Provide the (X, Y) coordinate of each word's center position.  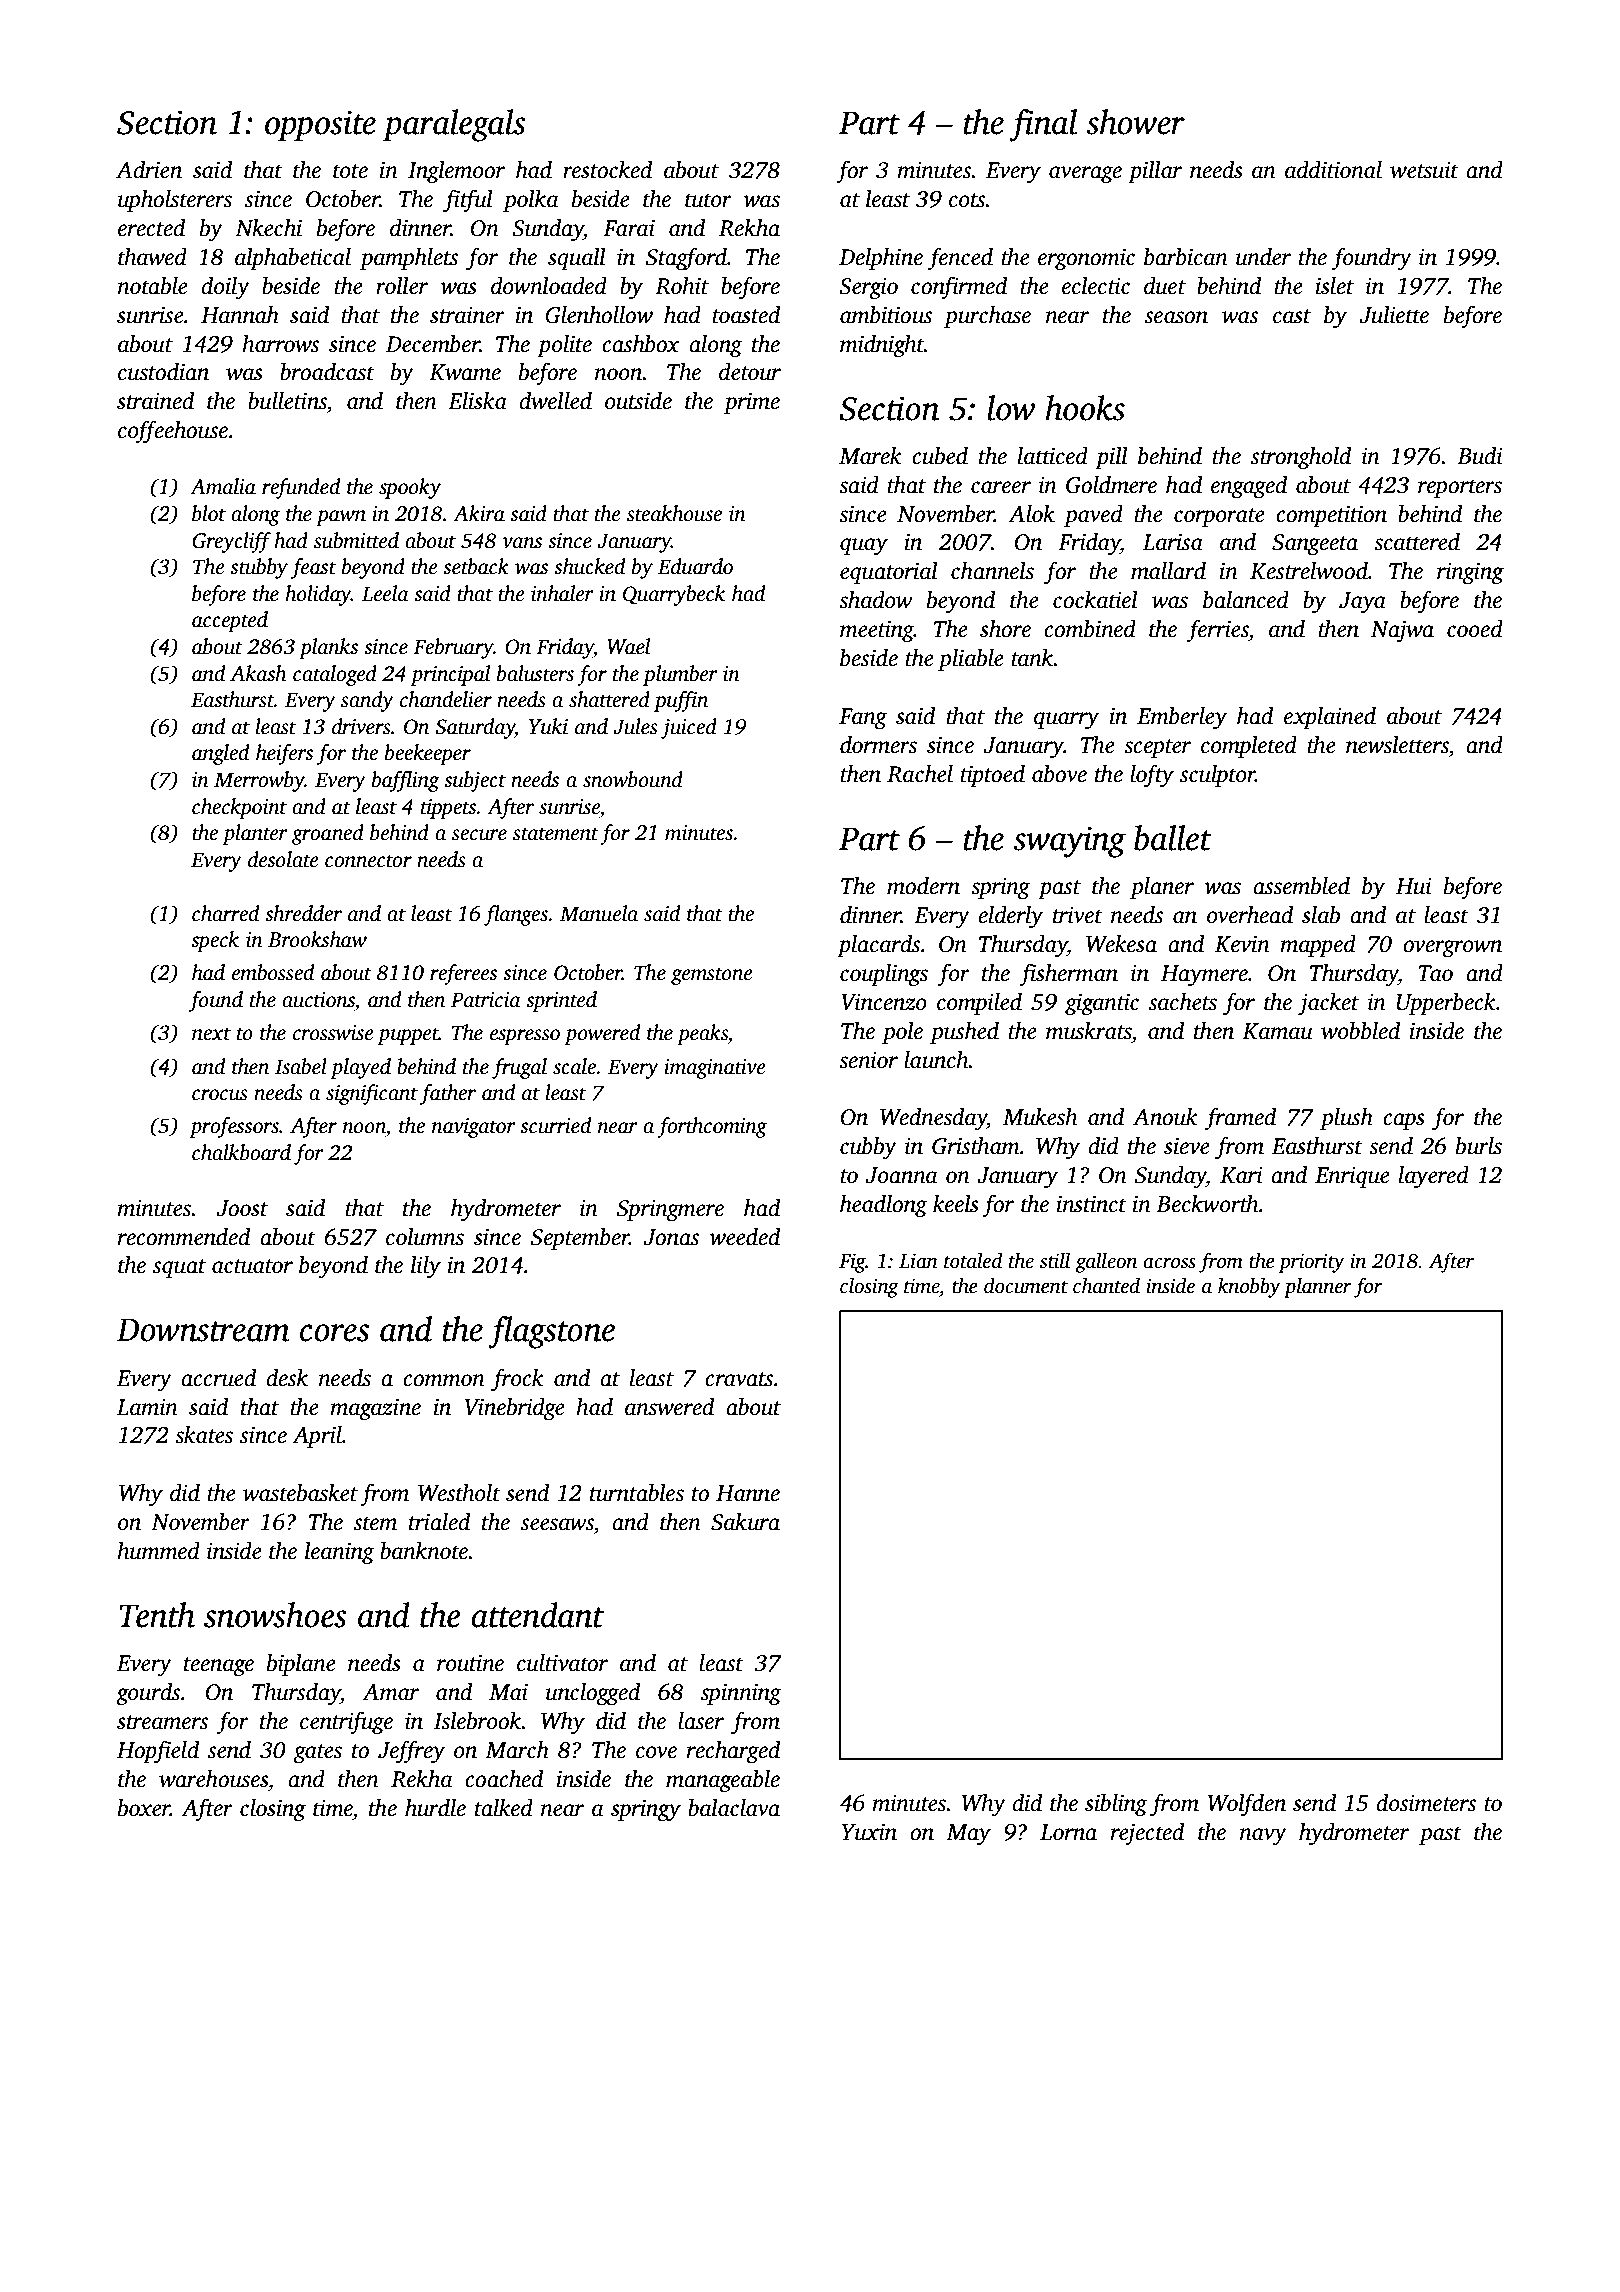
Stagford (686, 259)
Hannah (240, 315)
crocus (220, 1095)
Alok (1031, 514)
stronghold (1301, 458)
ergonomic (1086, 260)
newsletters (1397, 745)
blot (209, 513)
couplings (884, 975)
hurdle (435, 1808)
